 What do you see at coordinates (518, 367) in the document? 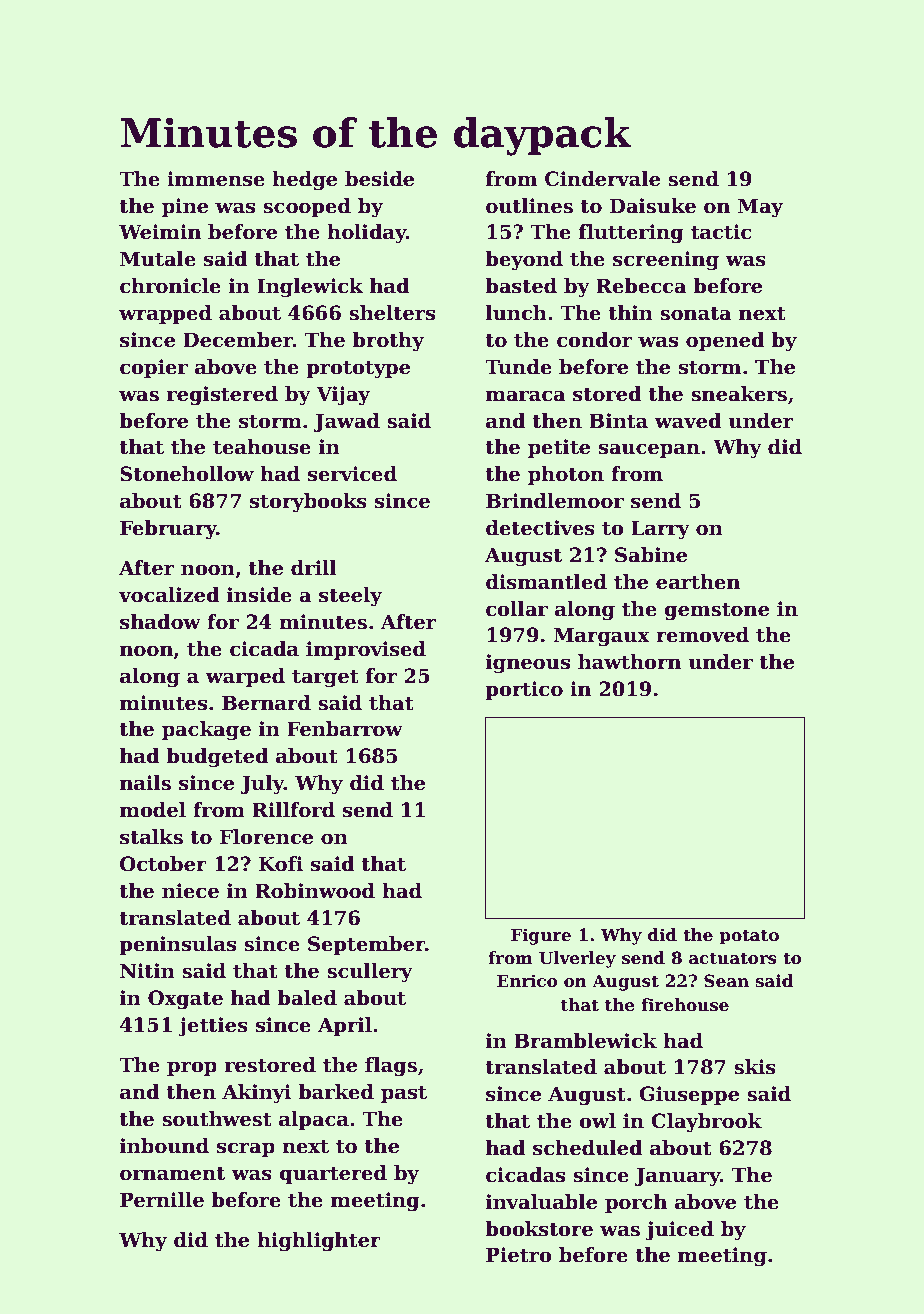
I see `Tunde` at bounding box center [518, 367].
